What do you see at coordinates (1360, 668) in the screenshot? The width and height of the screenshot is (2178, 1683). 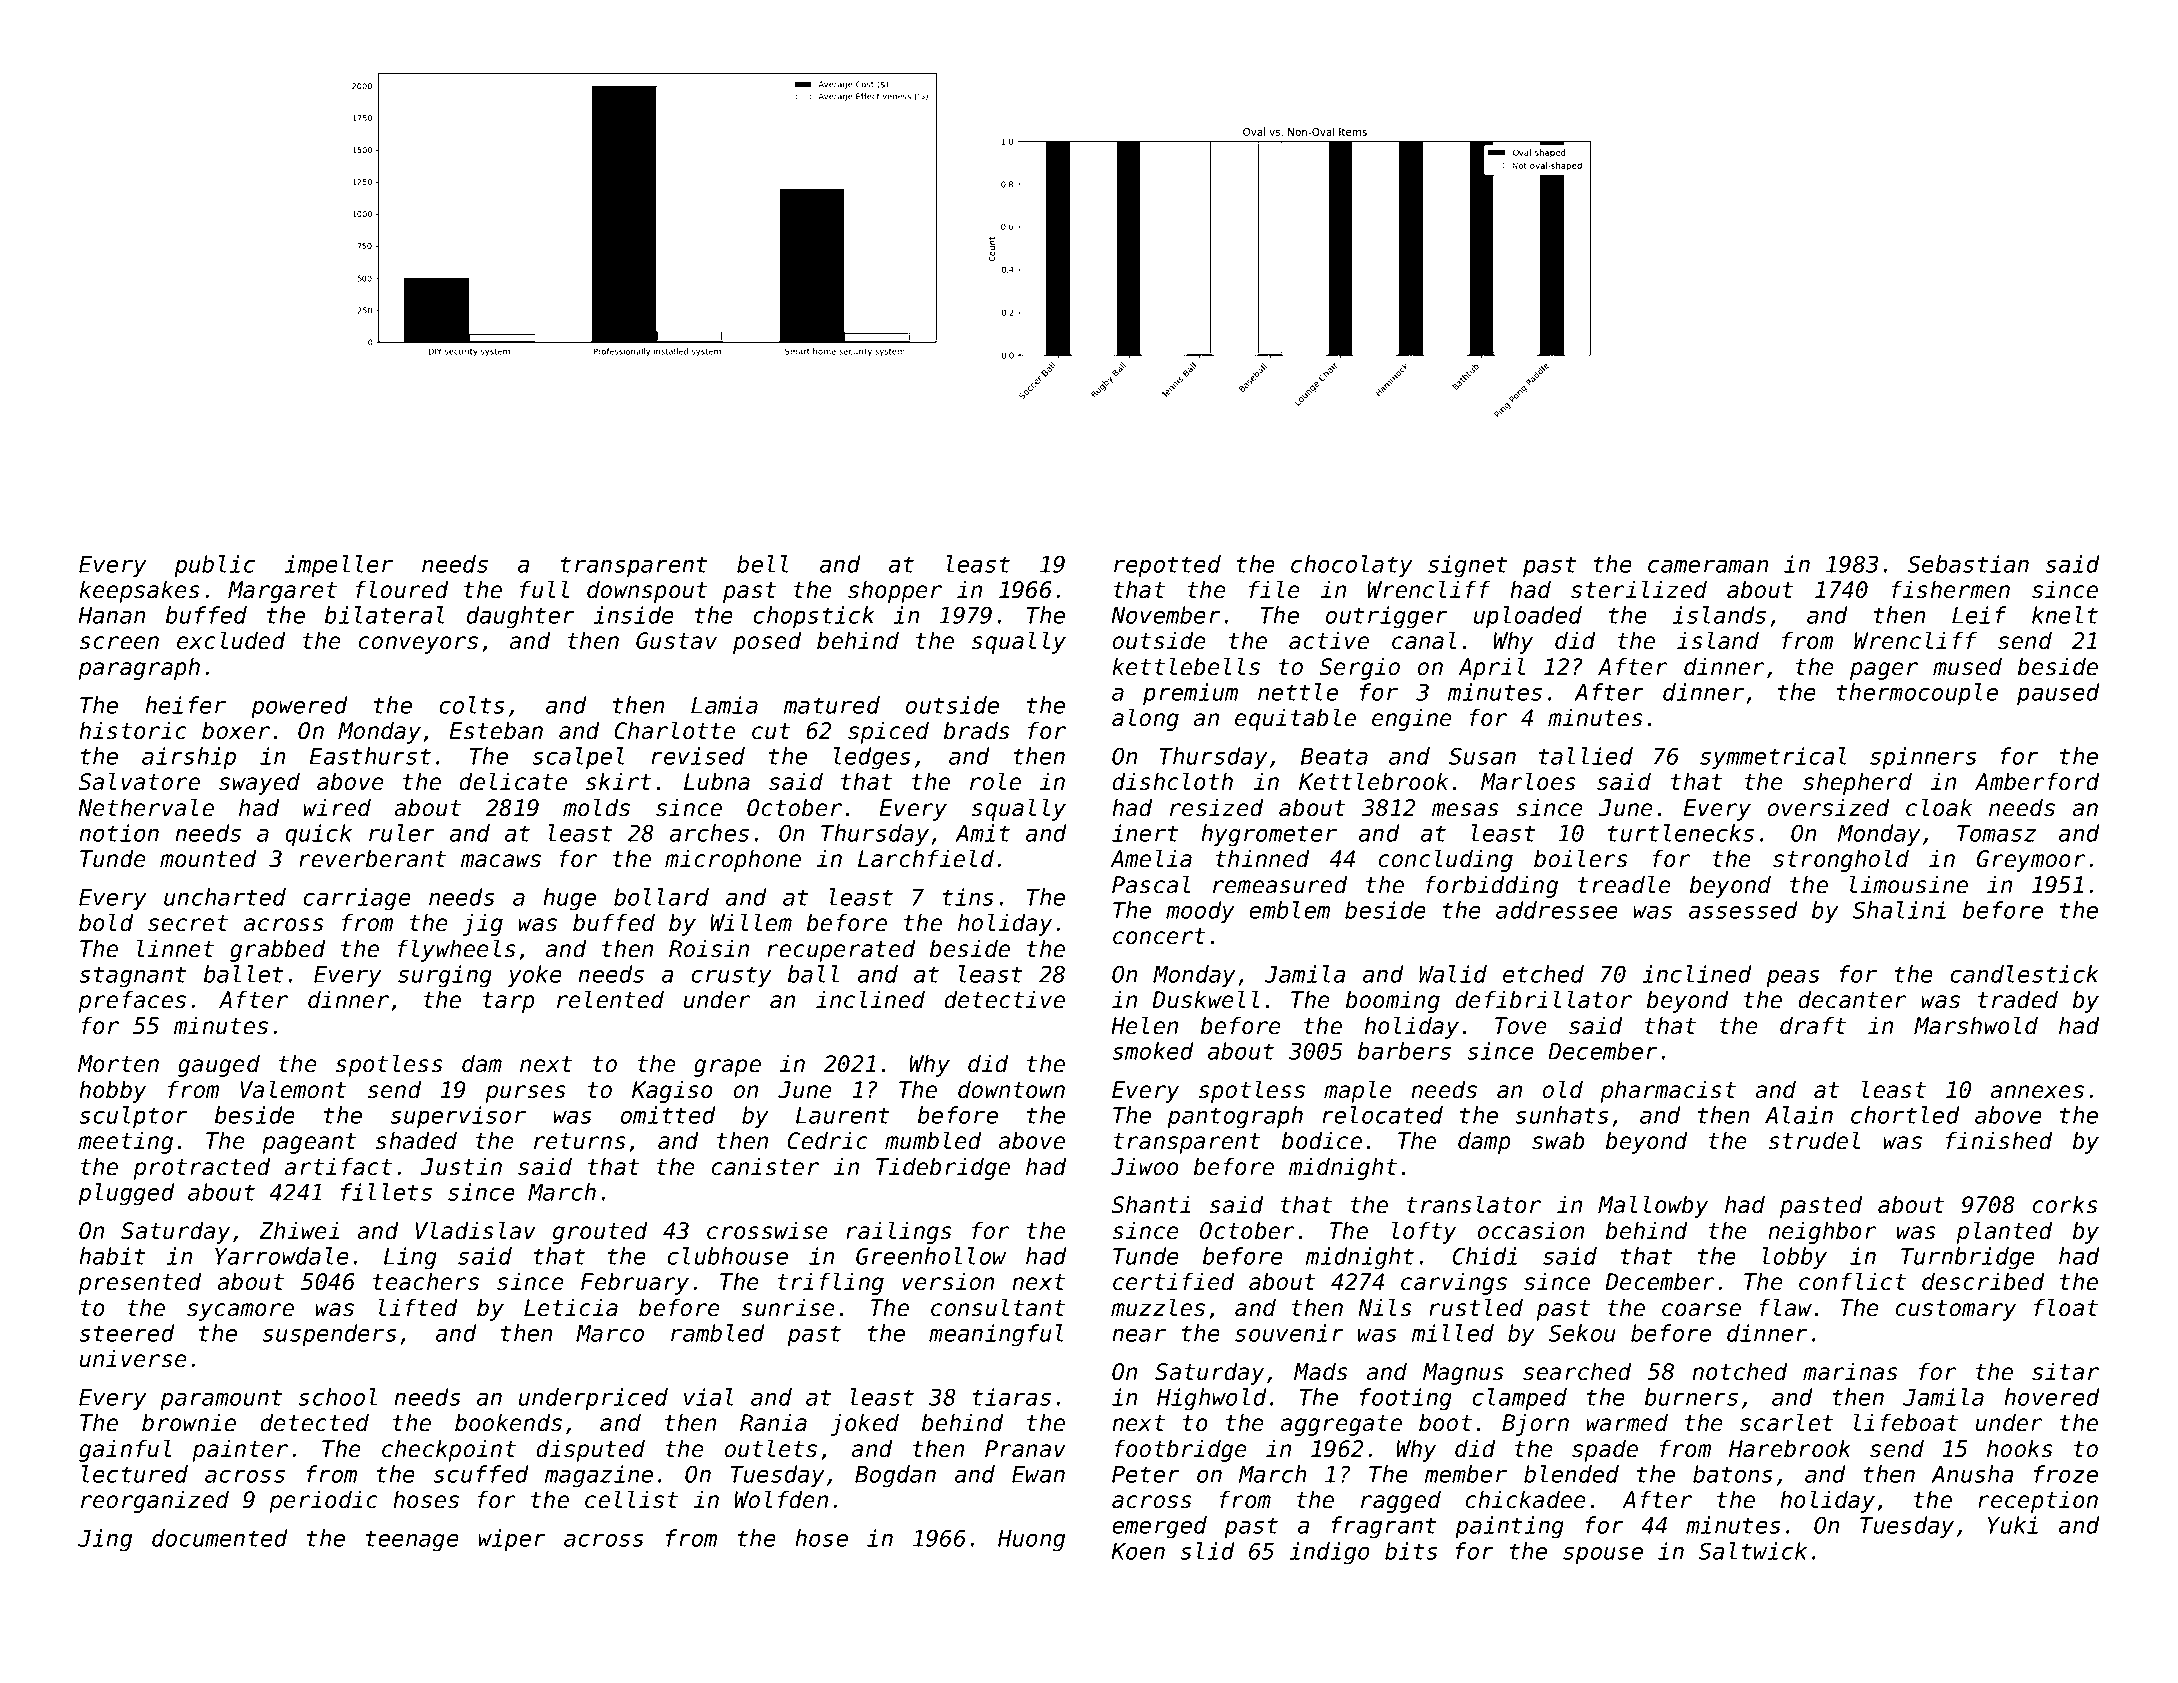 I see `Sergio` at bounding box center [1360, 668].
